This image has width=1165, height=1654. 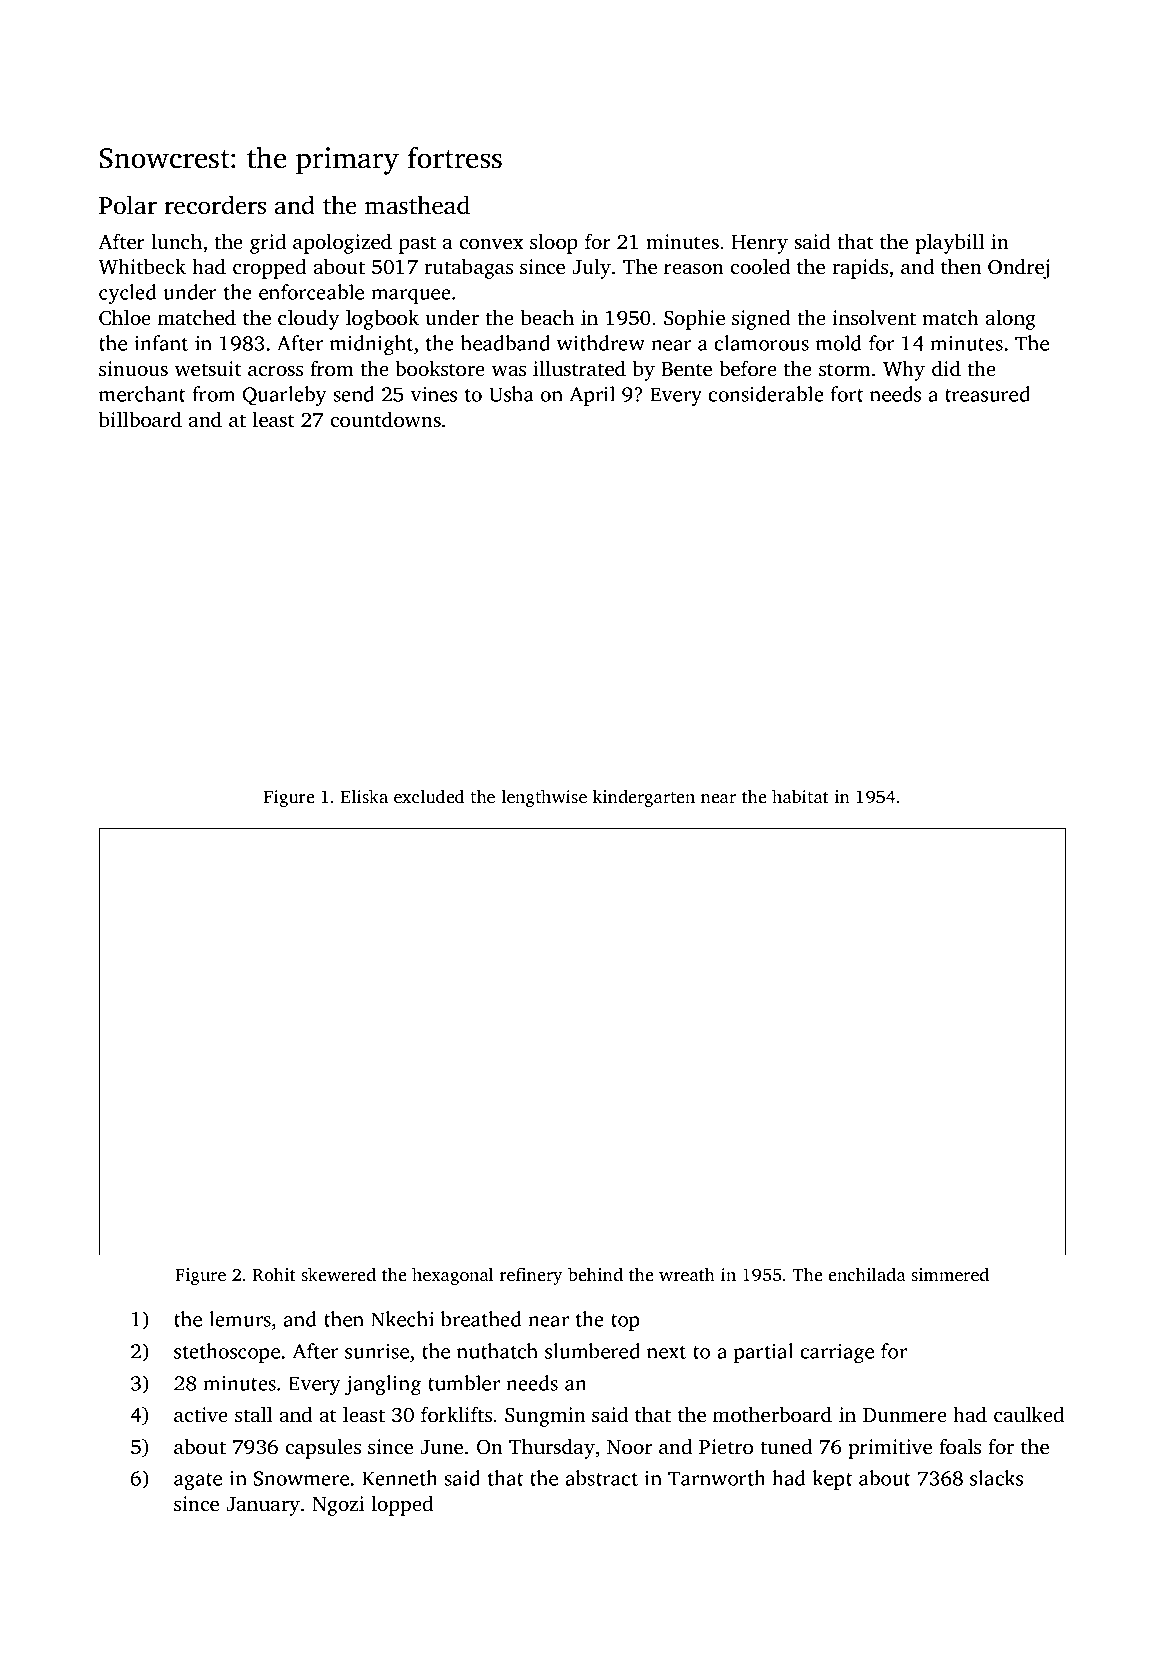 What do you see at coordinates (987, 394) in the image?
I see `treasured` at bounding box center [987, 394].
